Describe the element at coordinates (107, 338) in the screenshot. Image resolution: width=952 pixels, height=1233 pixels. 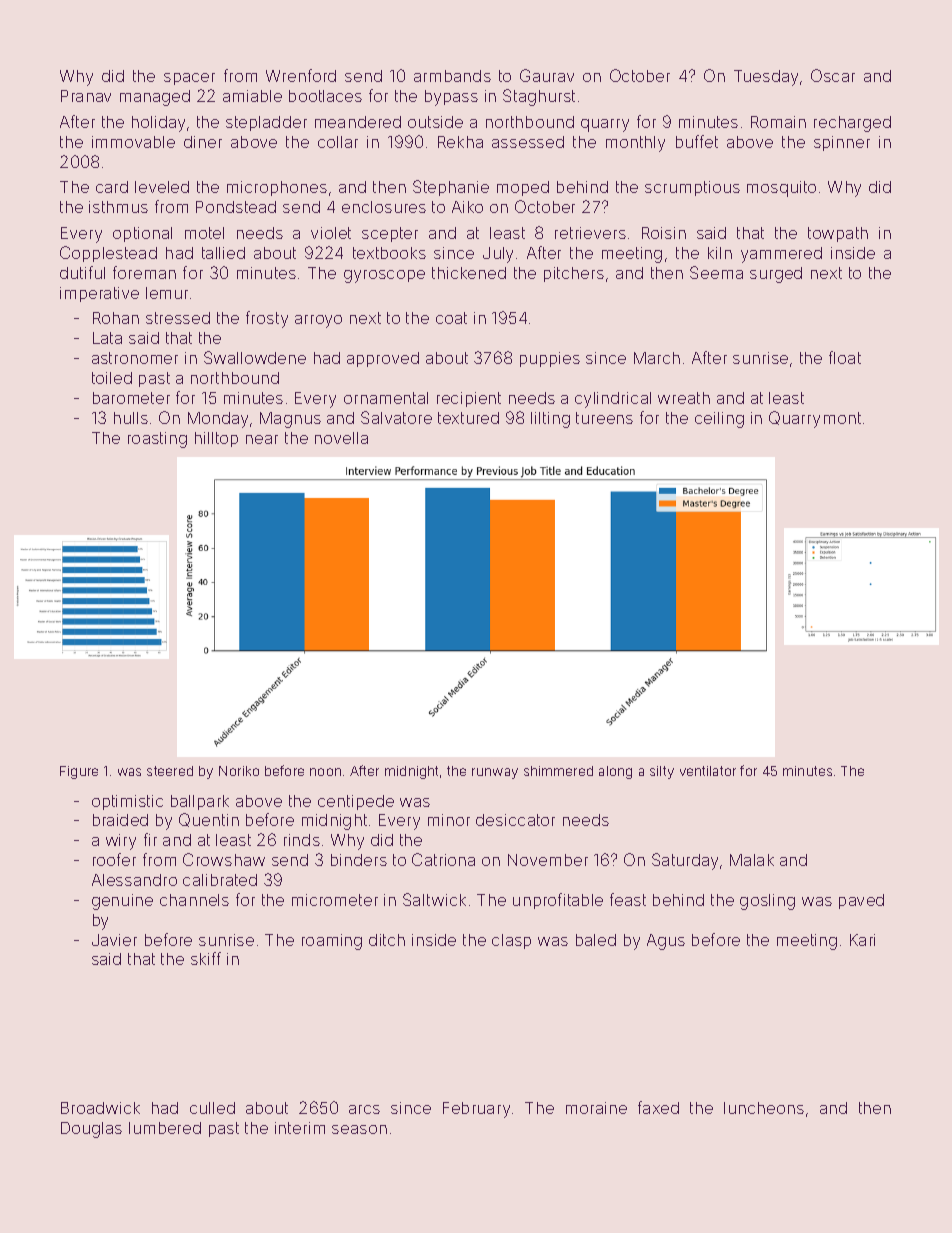
I see `Lata` at that location.
